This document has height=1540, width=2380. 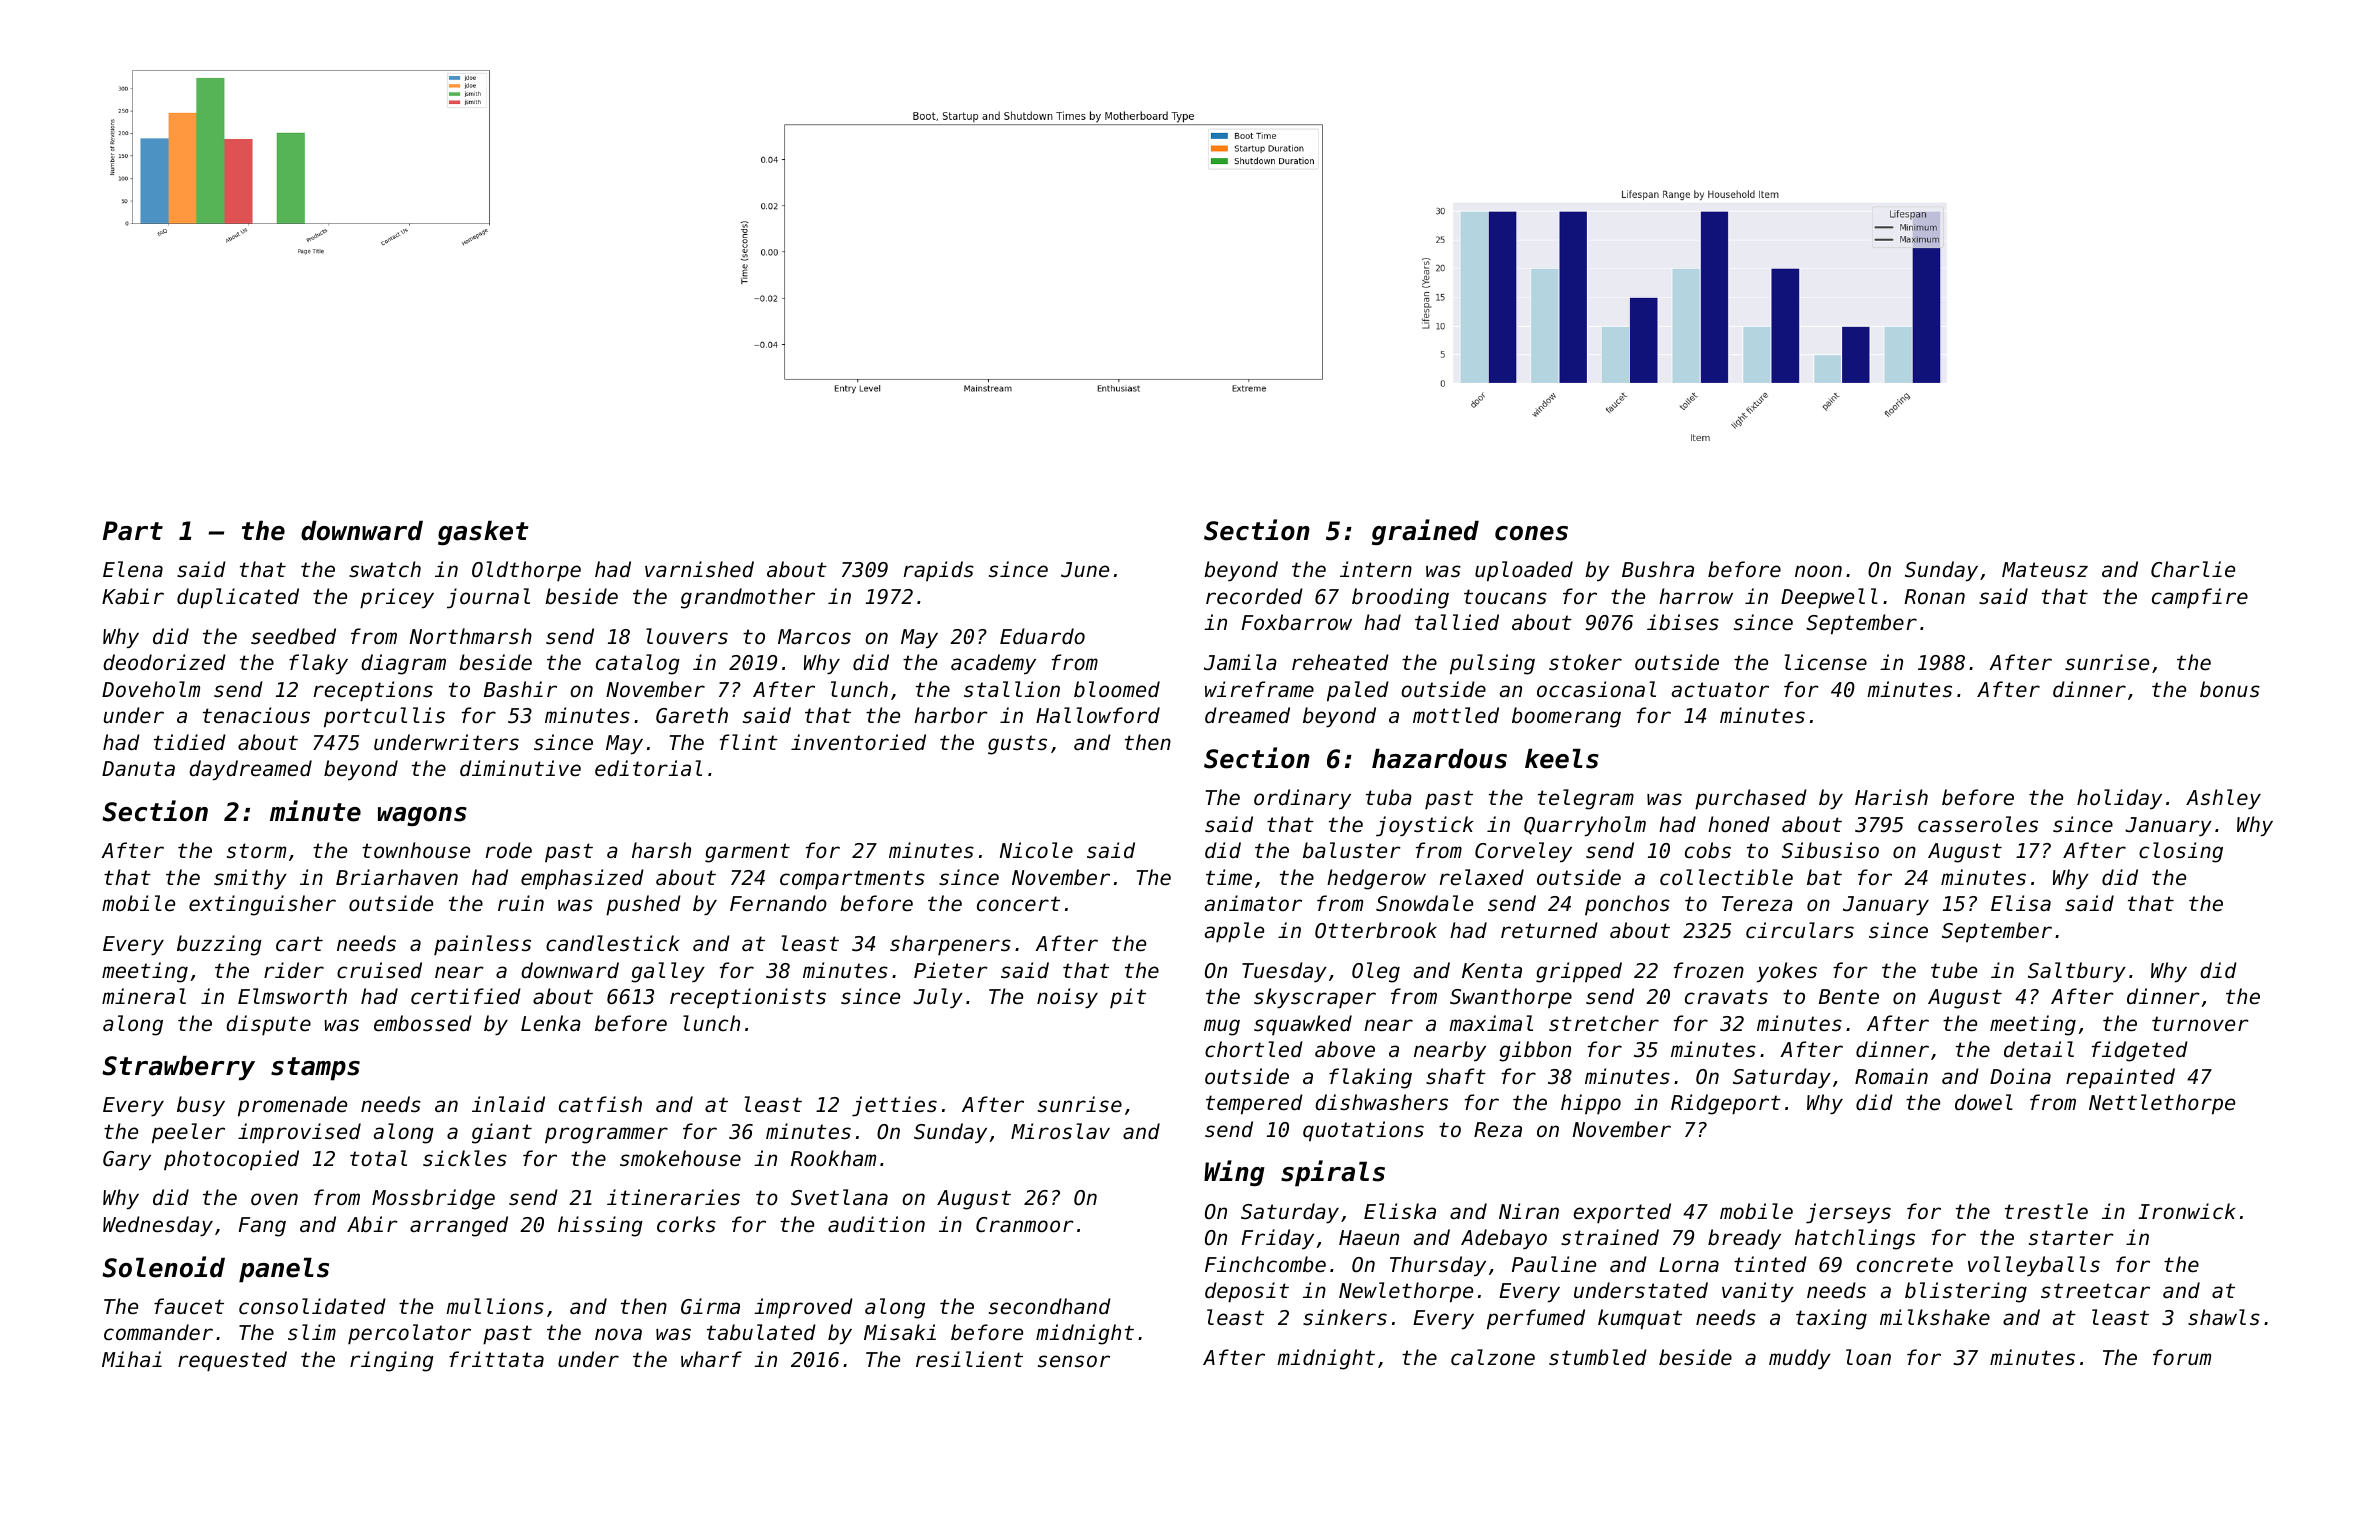 I want to click on fidgeted, so click(x=2140, y=1051).
